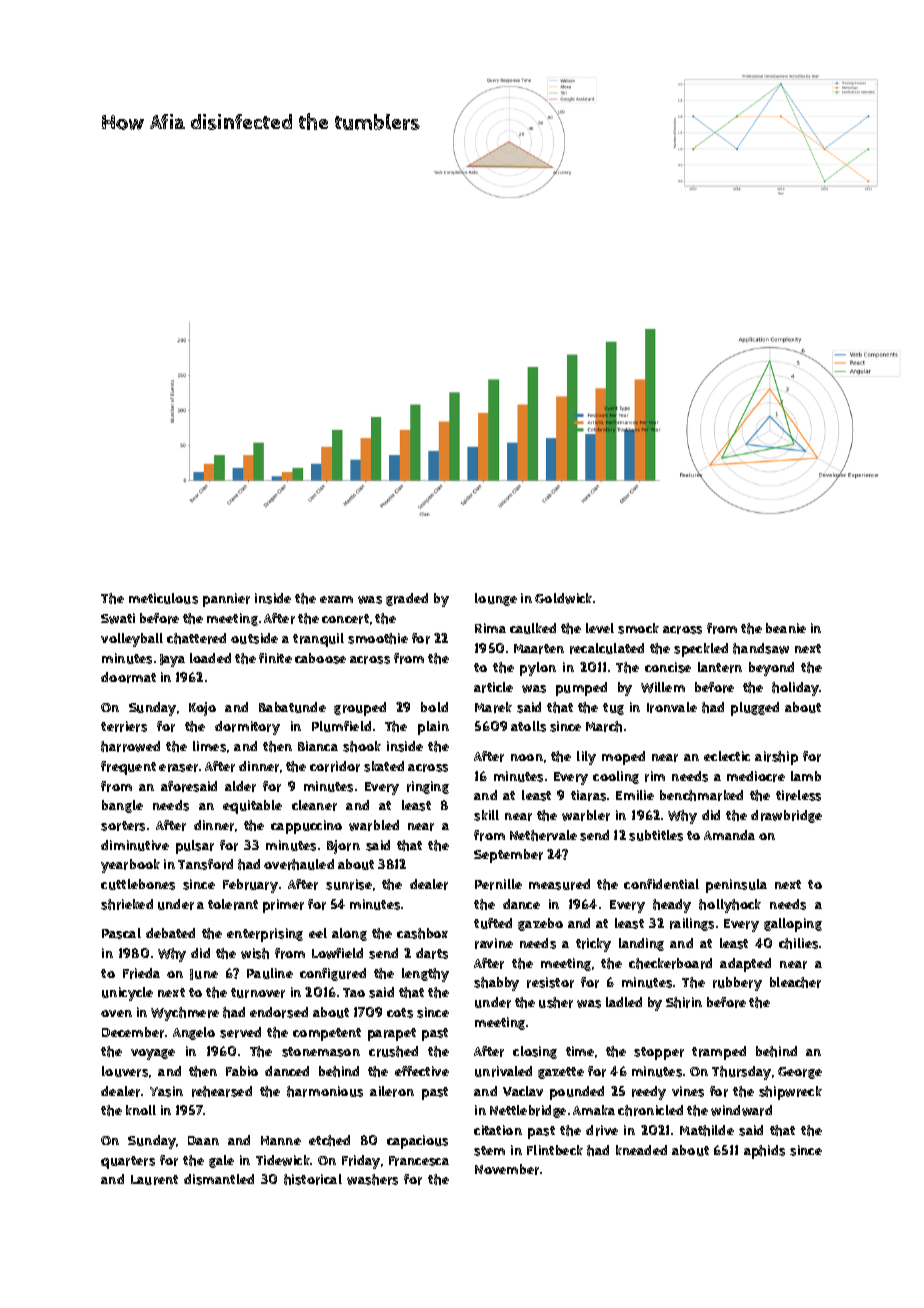 The height and width of the screenshot is (1308, 924). Describe the element at coordinates (563, 598) in the screenshot. I see `Goldwick` at that location.
